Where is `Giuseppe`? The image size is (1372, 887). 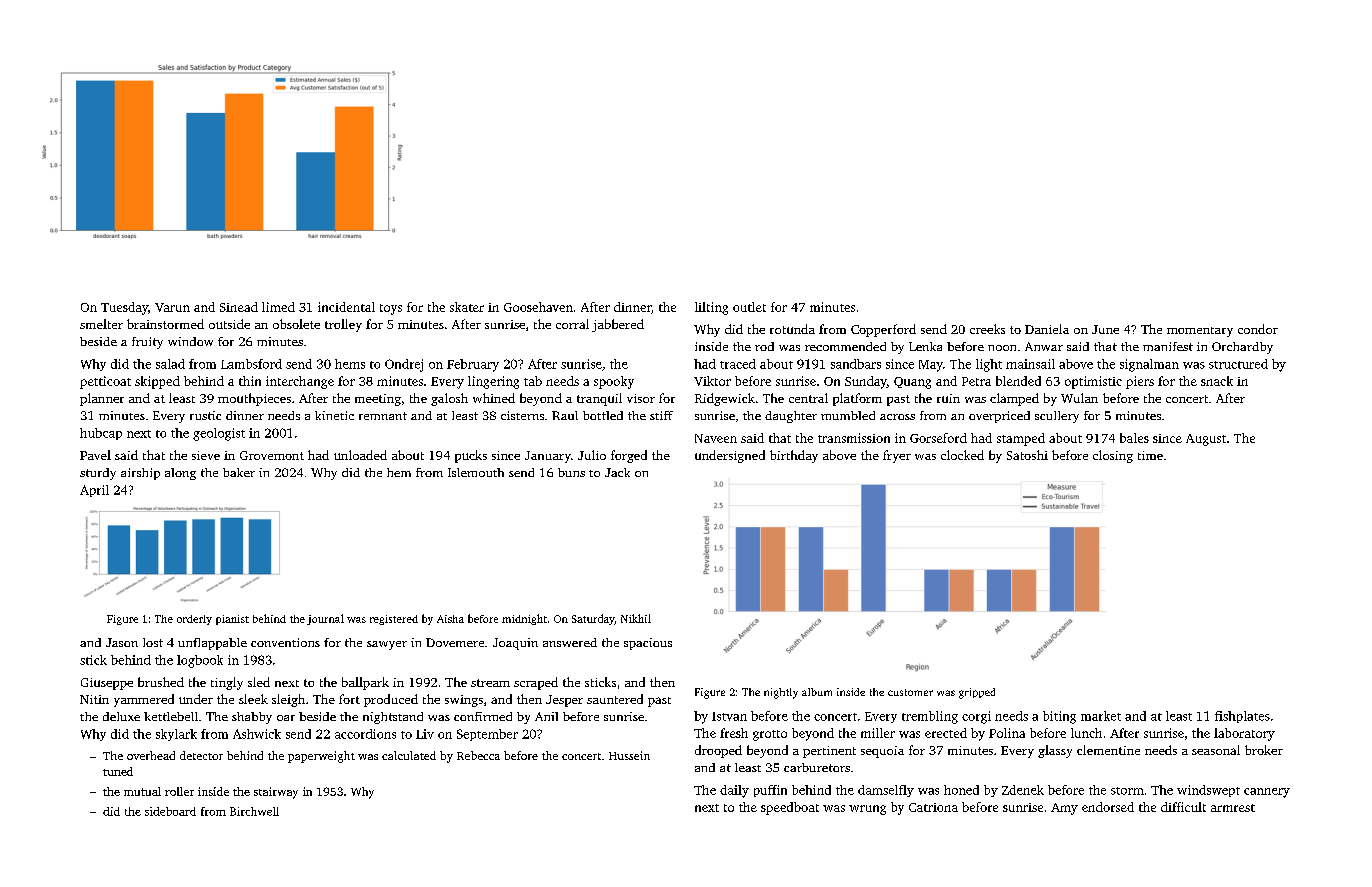 Giuseppe is located at coordinates (107, 684).
